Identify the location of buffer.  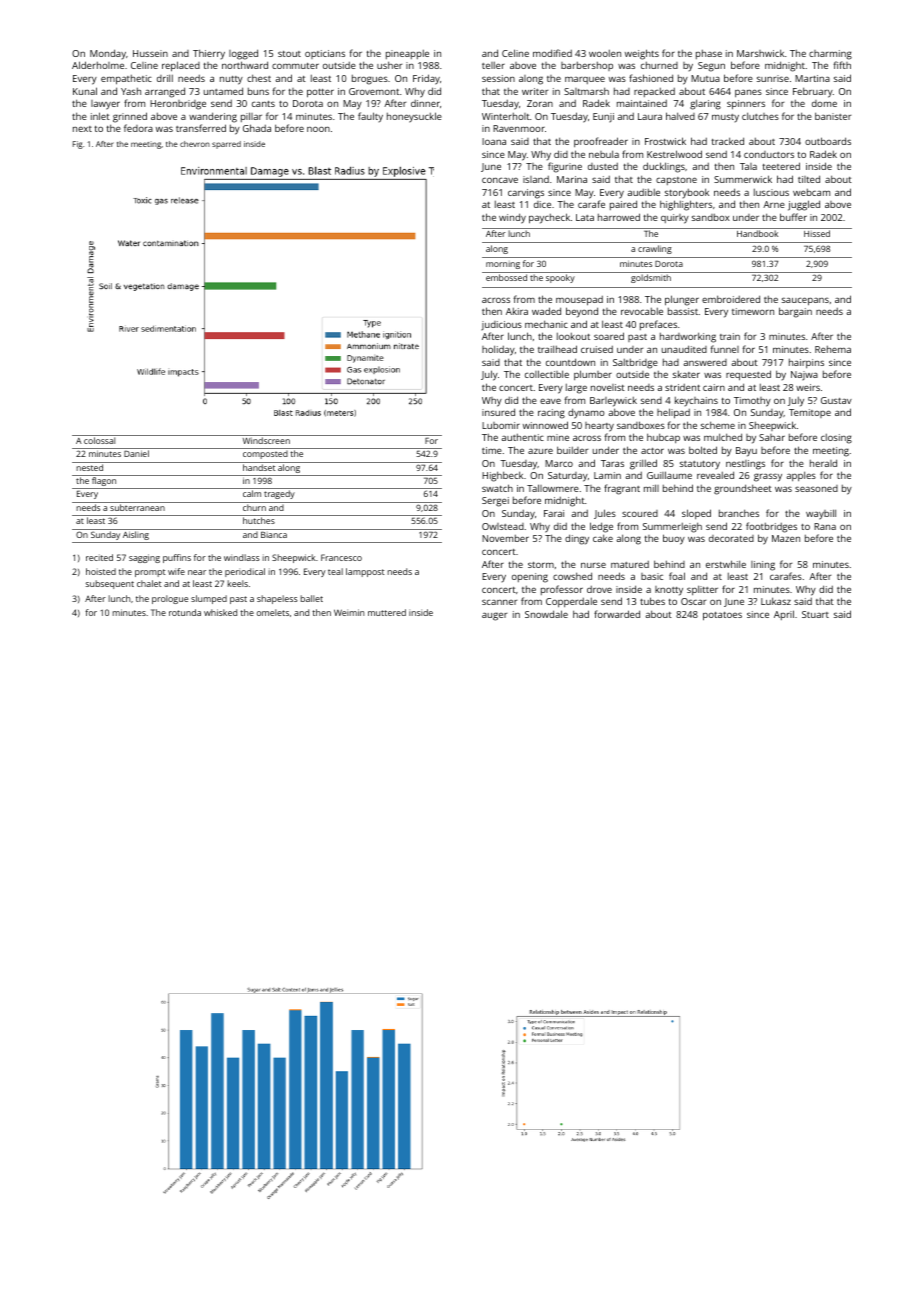
(793, 217).
